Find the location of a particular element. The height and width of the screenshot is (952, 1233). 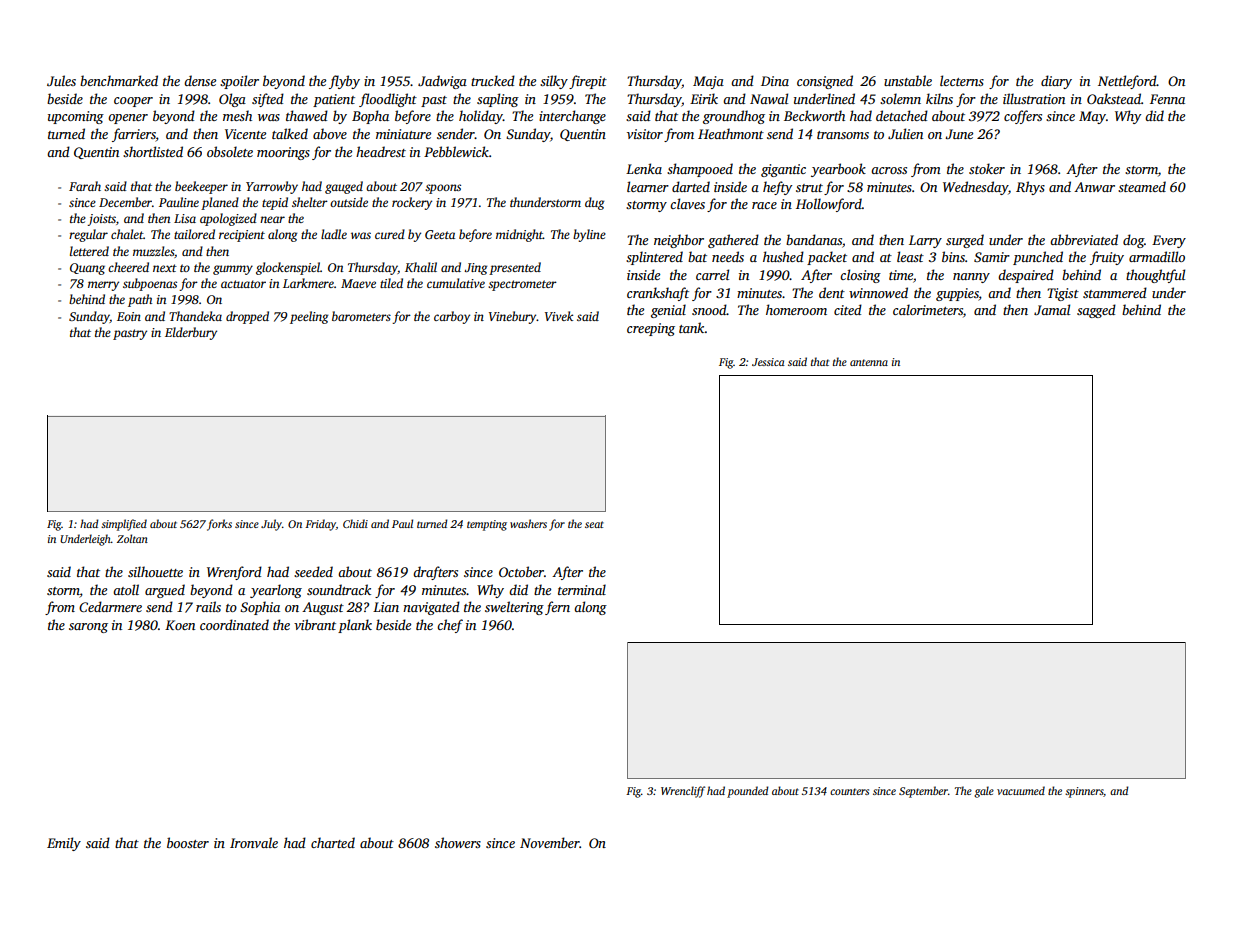

charted is located at coordinates (333, 842).
